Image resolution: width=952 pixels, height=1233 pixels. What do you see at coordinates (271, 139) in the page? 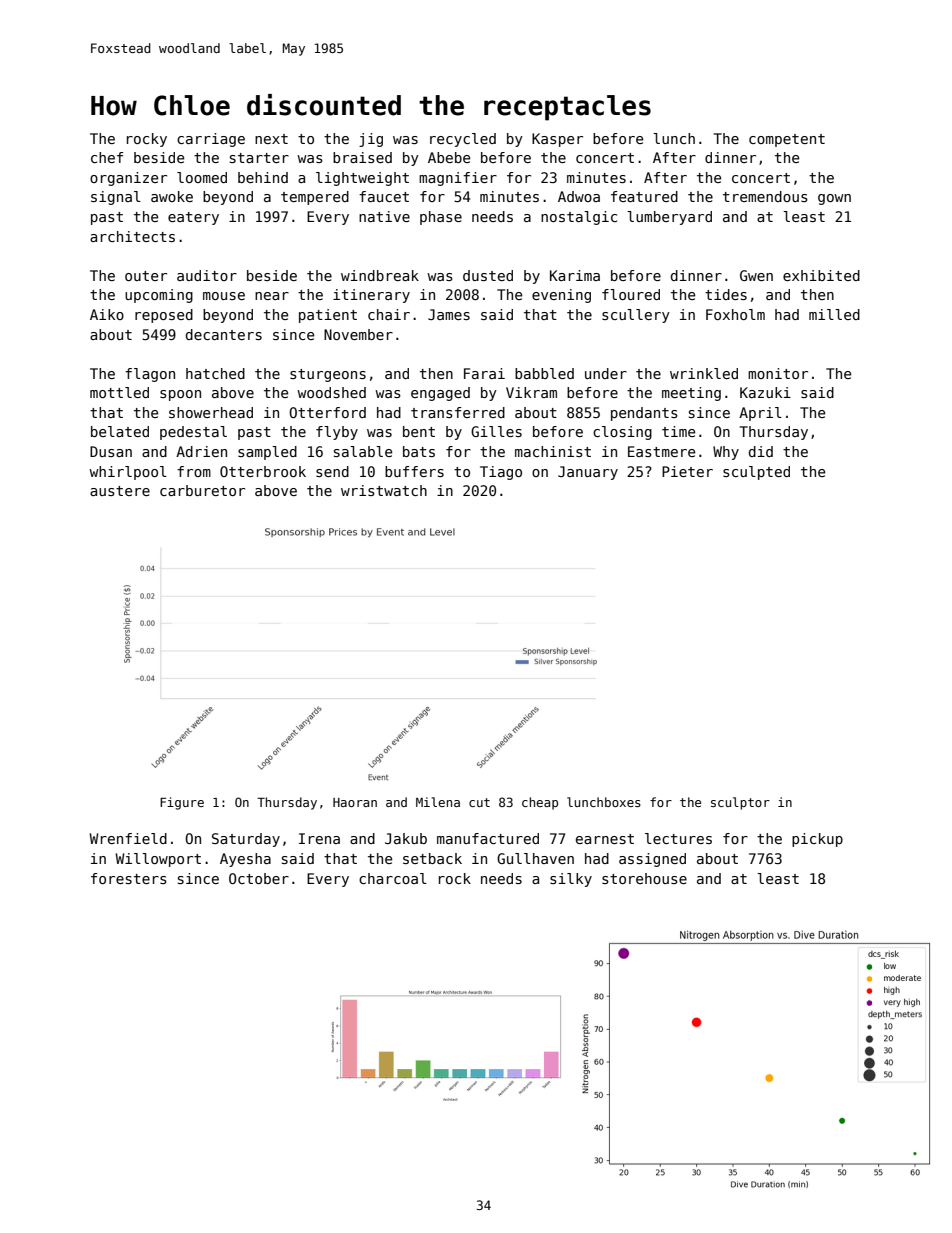
I see `next` at bounding box center [271, 139].
